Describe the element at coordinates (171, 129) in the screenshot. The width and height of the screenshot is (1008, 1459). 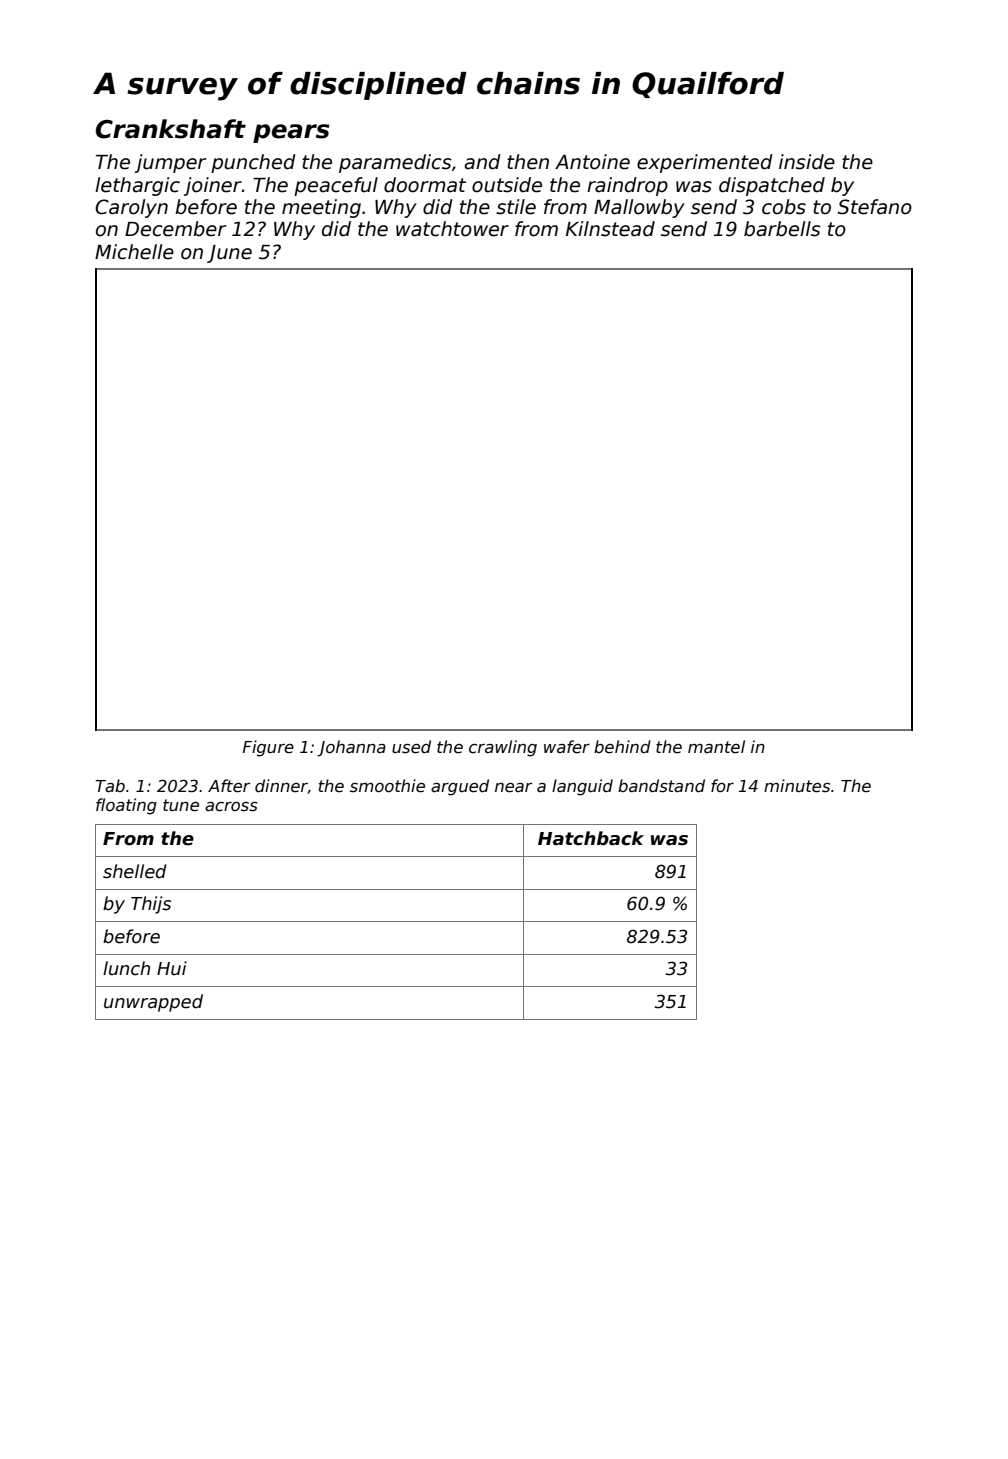
I see `Crankshaft` at that location.
